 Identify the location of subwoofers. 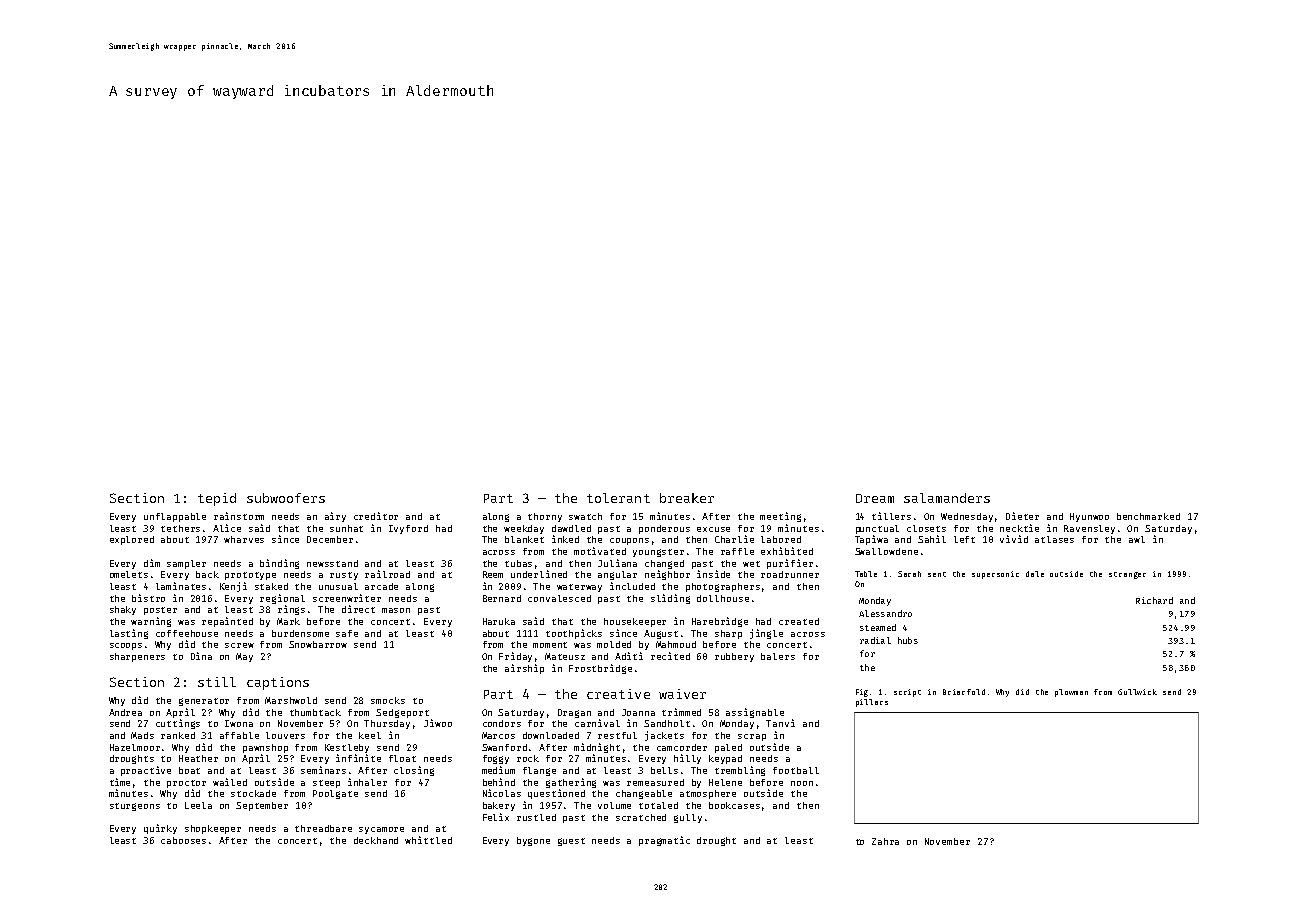
(286, 498).
